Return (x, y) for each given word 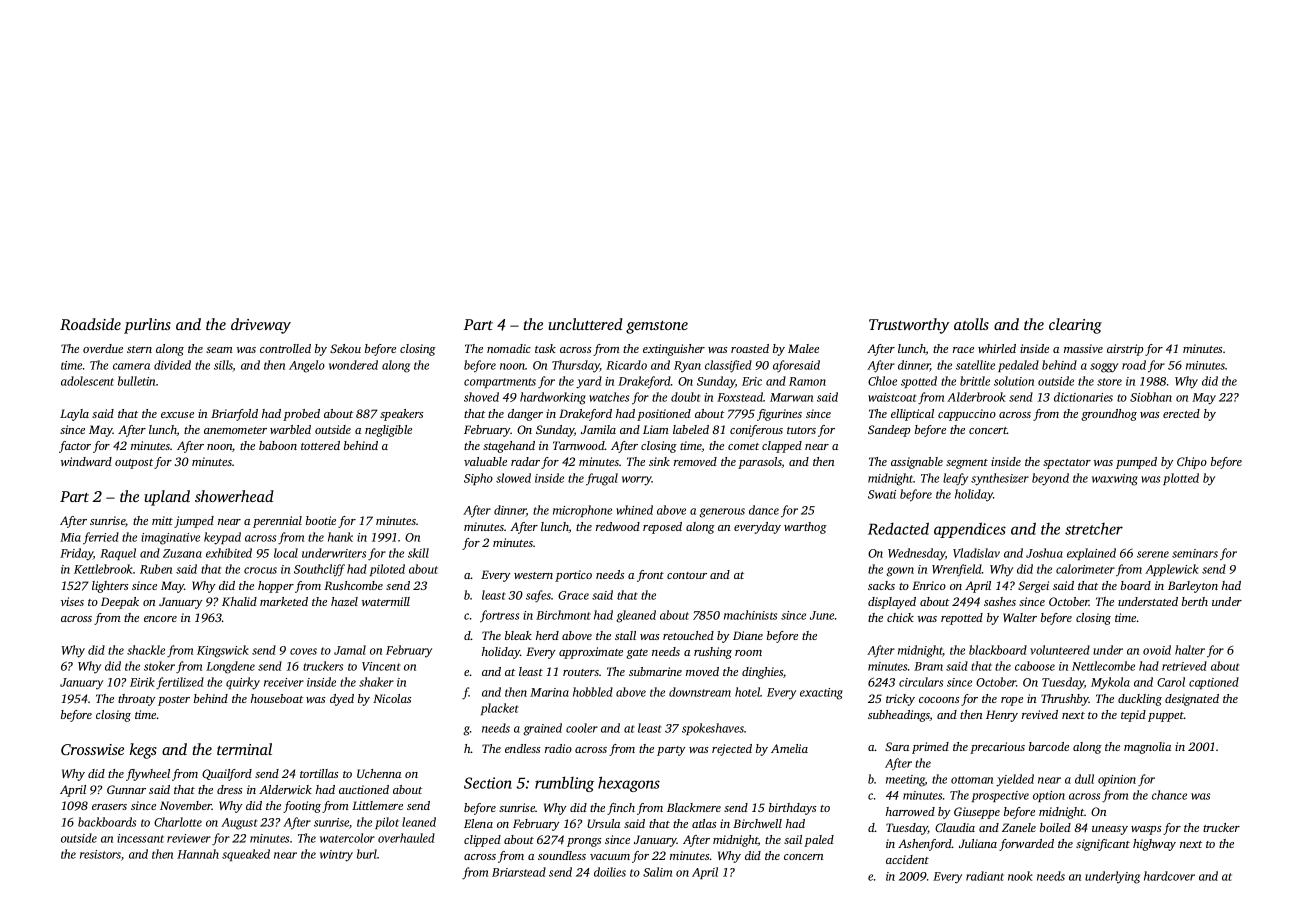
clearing (1075, 326)
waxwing (1115, 480)
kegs (143, 751)
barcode (1049, 746)
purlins (147, 326)
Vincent (381, 666)
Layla (74, 415)
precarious (997, 748)
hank (340, 537)
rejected (732, 750)
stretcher (1094, 529)
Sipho (478, 479)
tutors (801, 430)
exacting (821, 694)
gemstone (657, 327)
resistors (100, 854)
